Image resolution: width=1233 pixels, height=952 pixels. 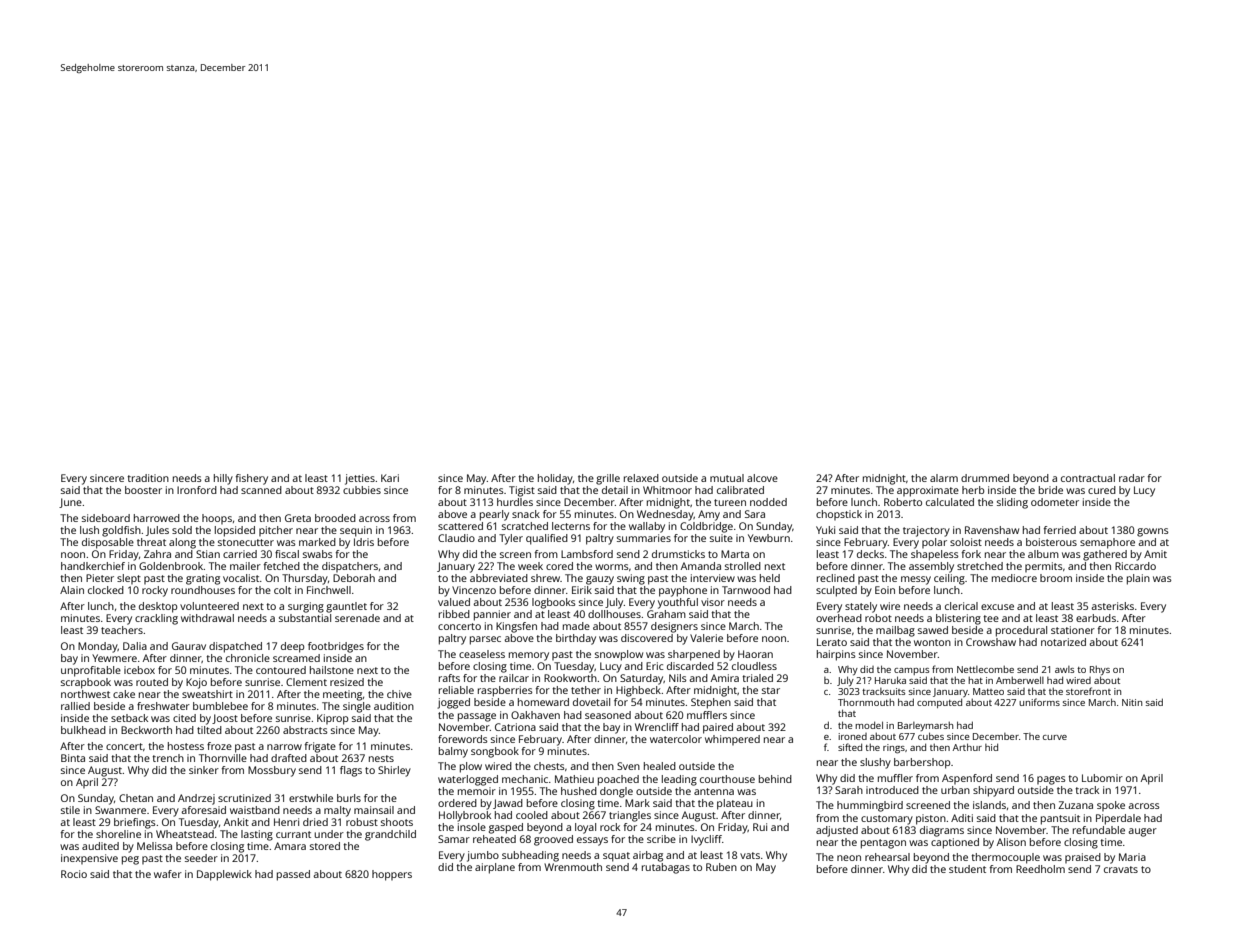 I want to click on reliable, so click(x=456, y=690).
